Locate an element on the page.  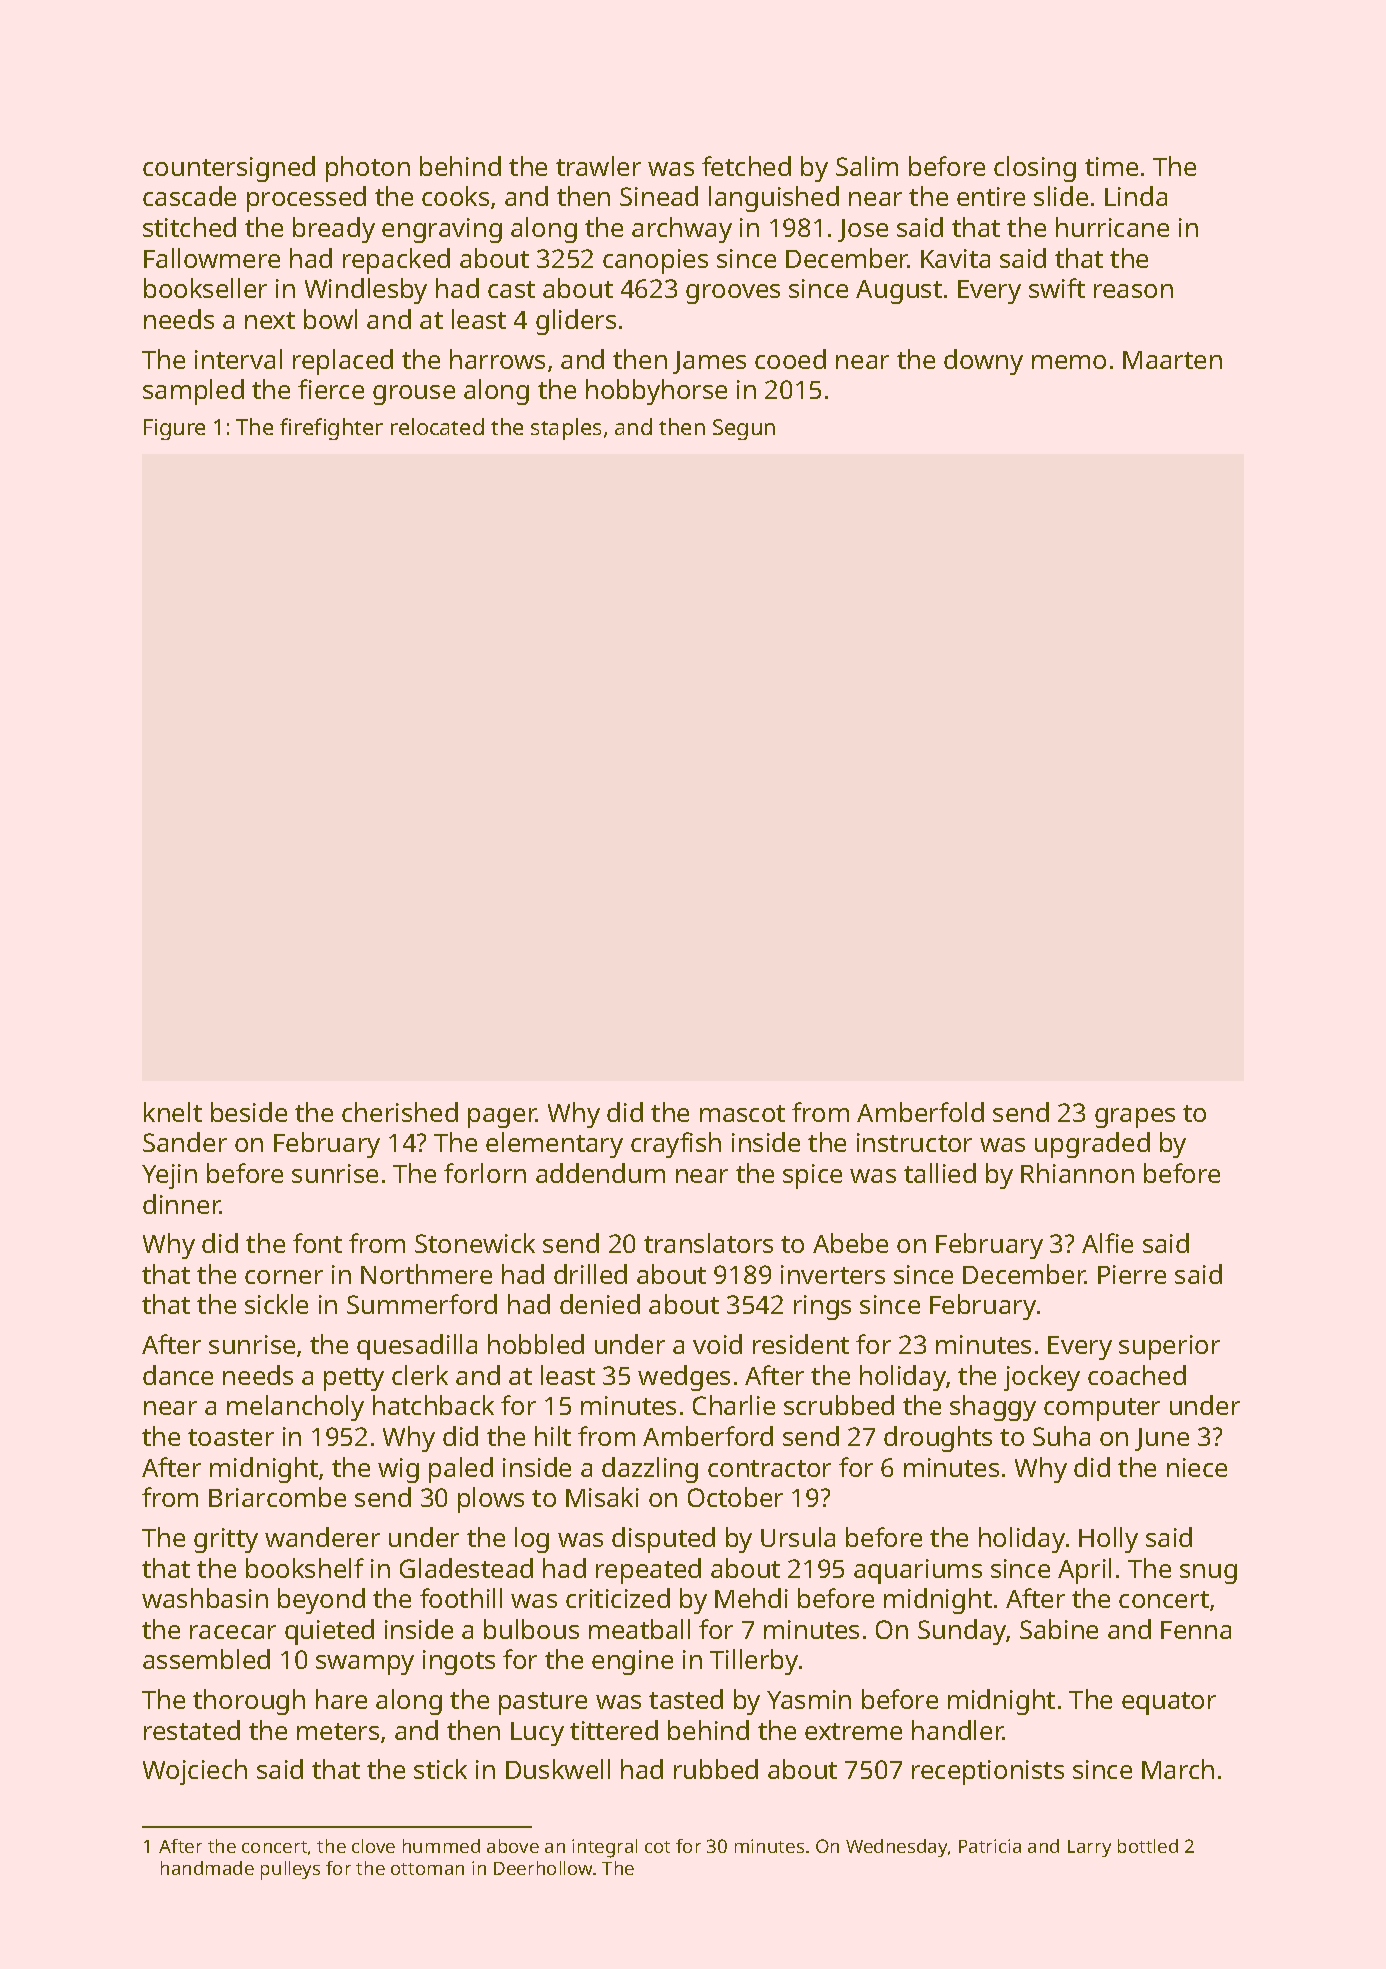
Yasmin is located at coordinates (809, 1699).
